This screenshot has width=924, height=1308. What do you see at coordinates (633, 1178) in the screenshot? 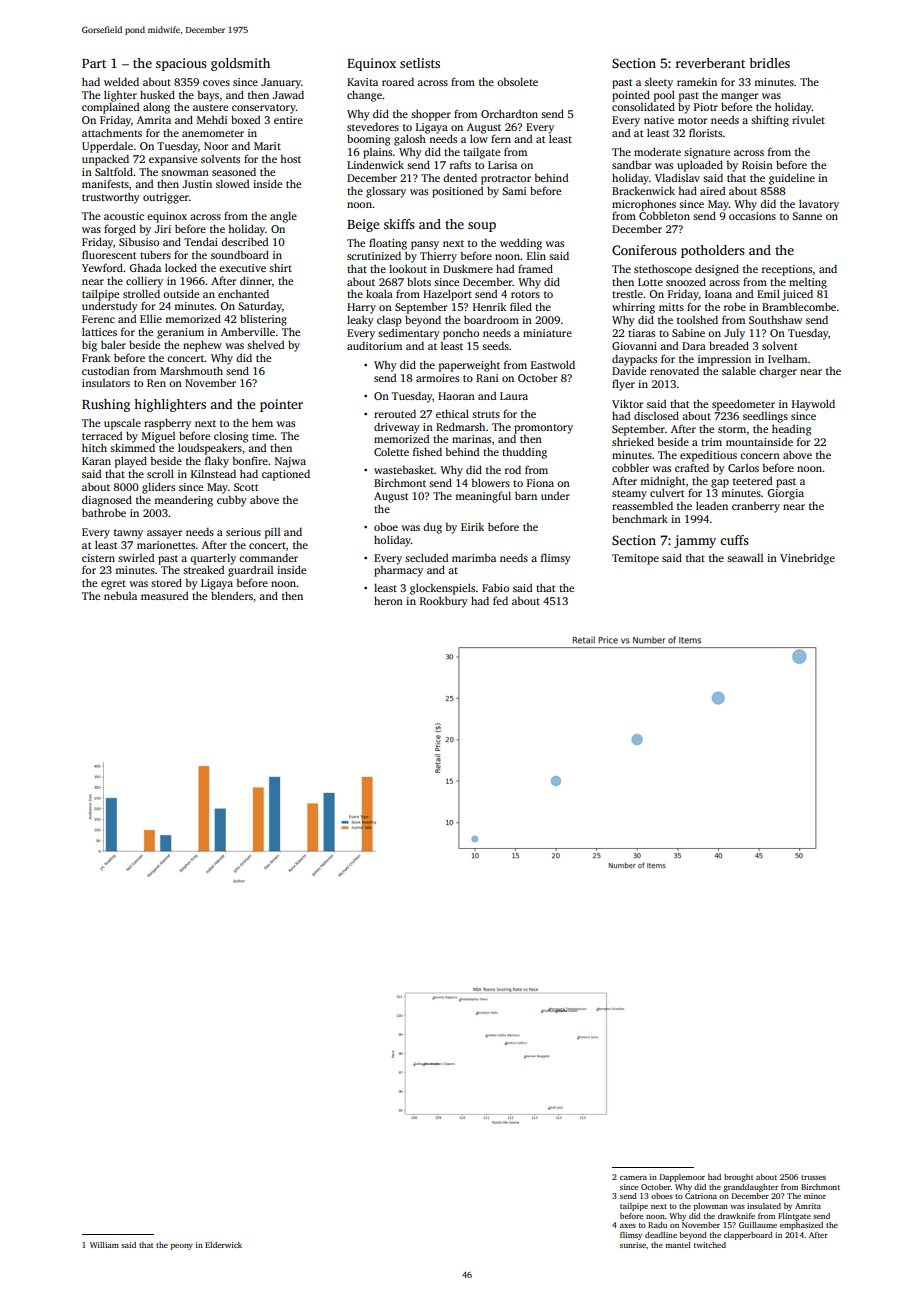
I see `camera` at bounding box center [633, 1178].
